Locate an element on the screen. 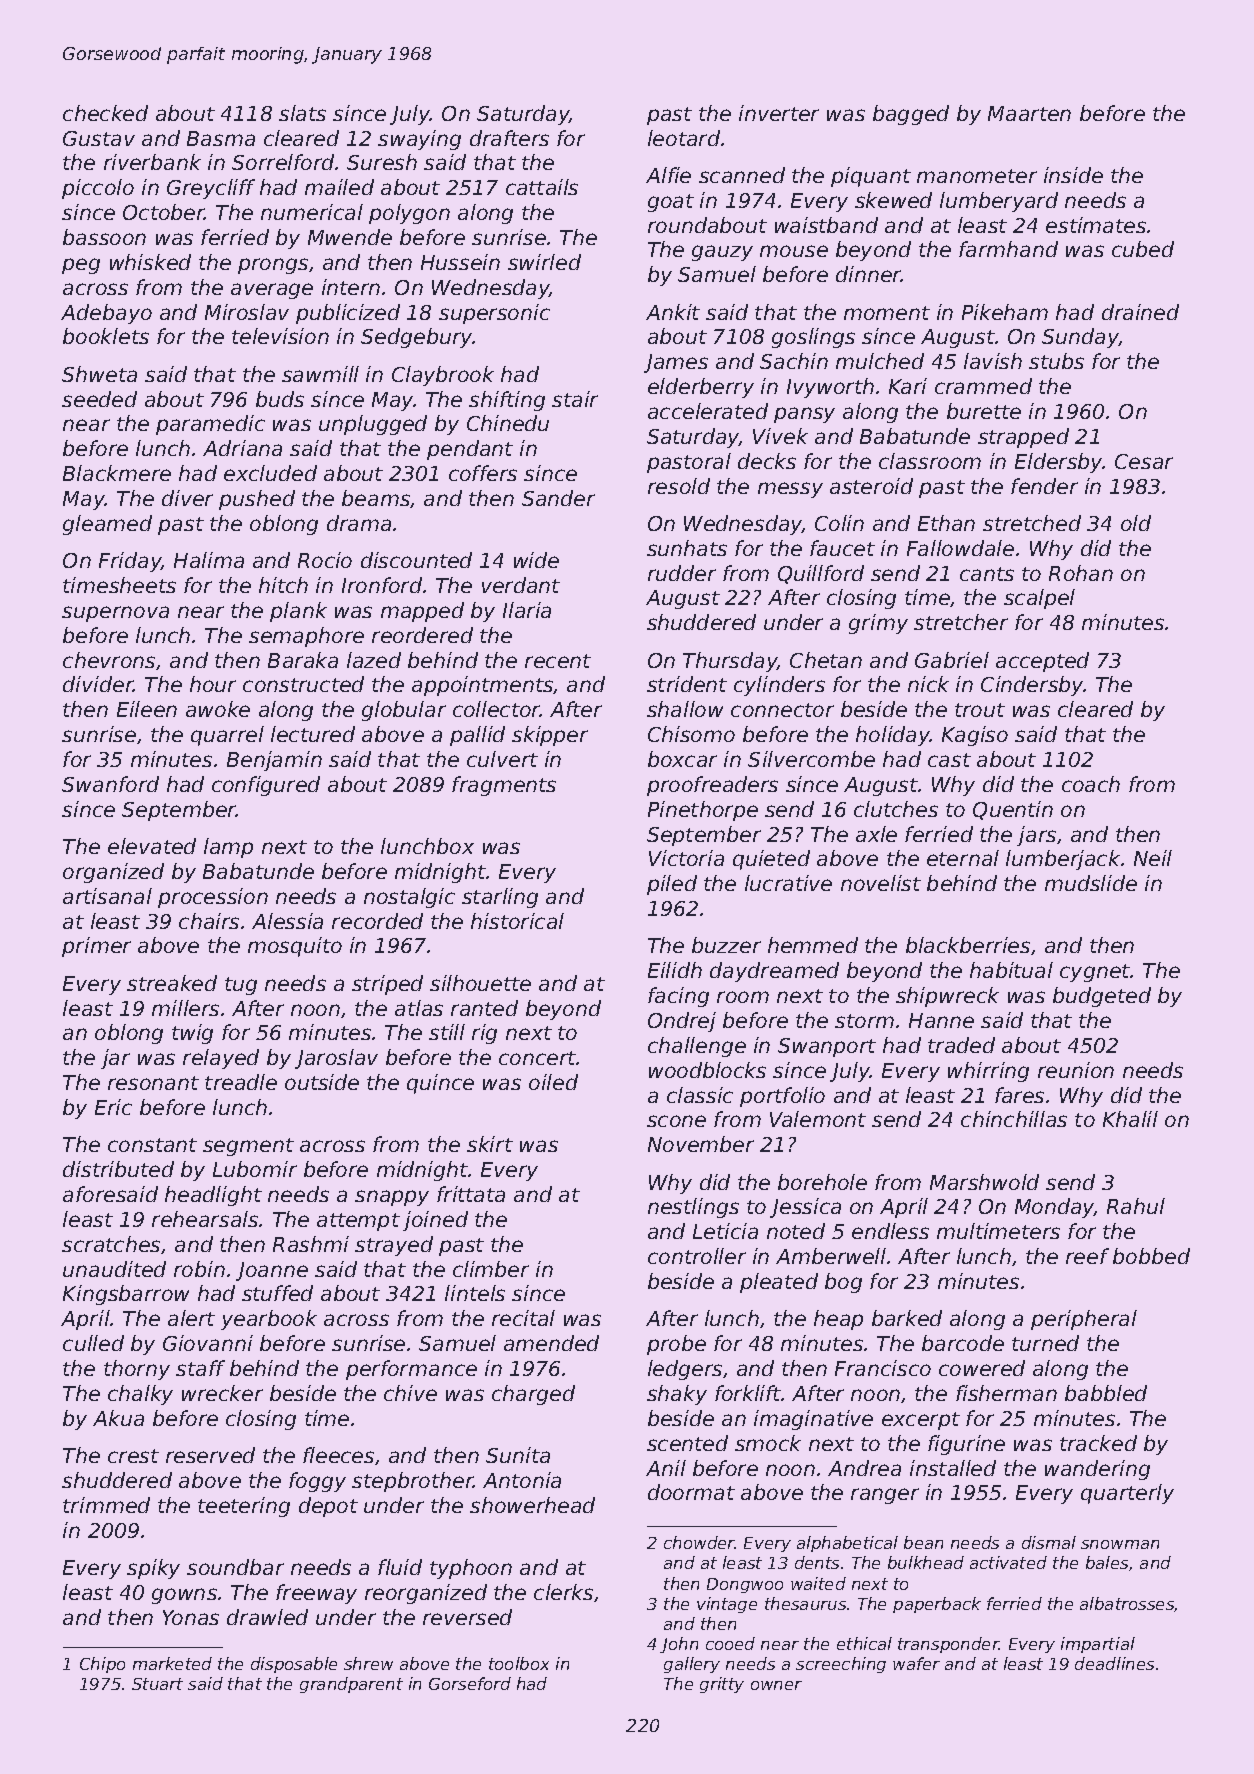  rig is located at coordinates (484, 1034).
